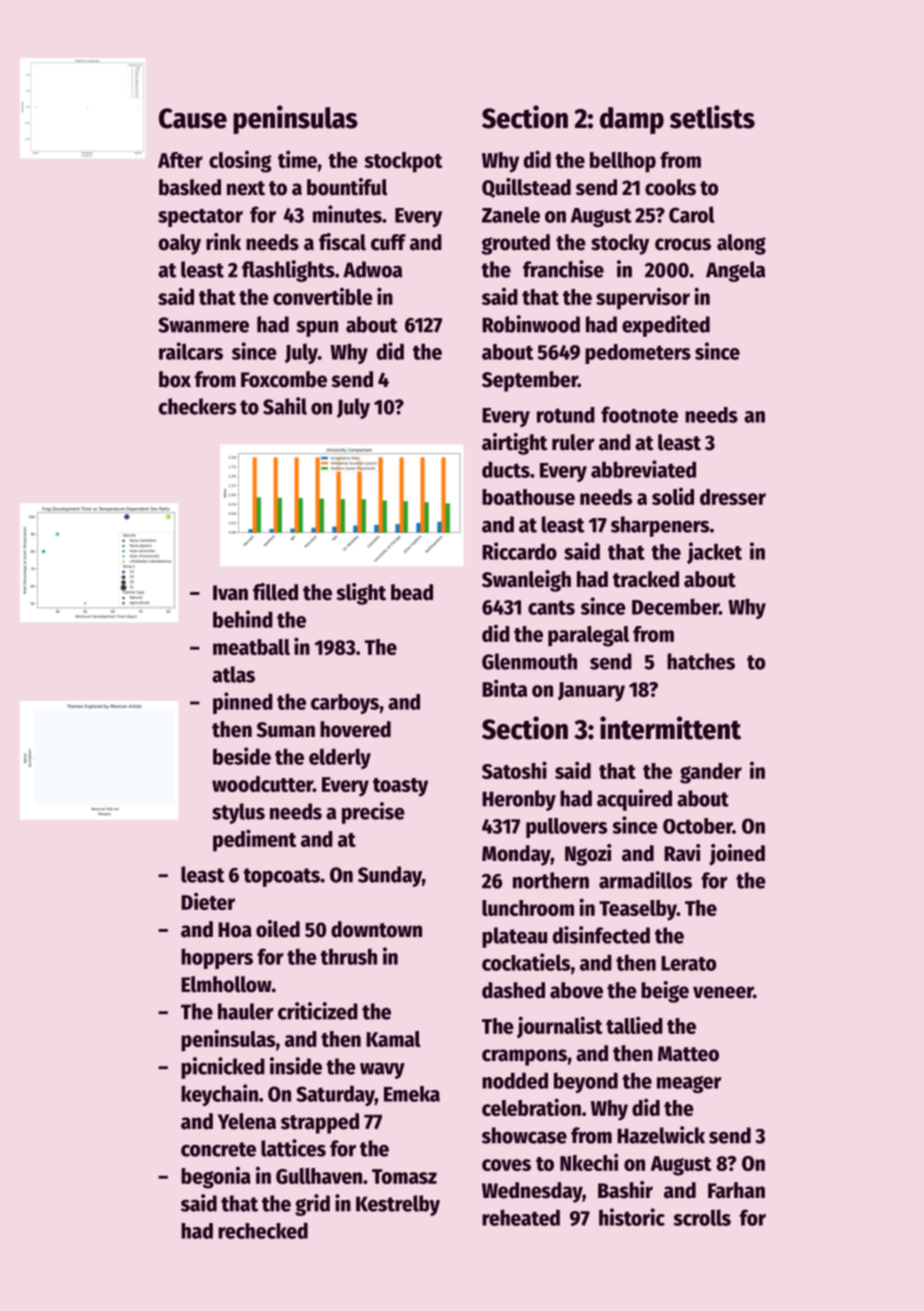  Describe the element at coordinates (737, 855) in the screenshot. I see `joined` at that location.
